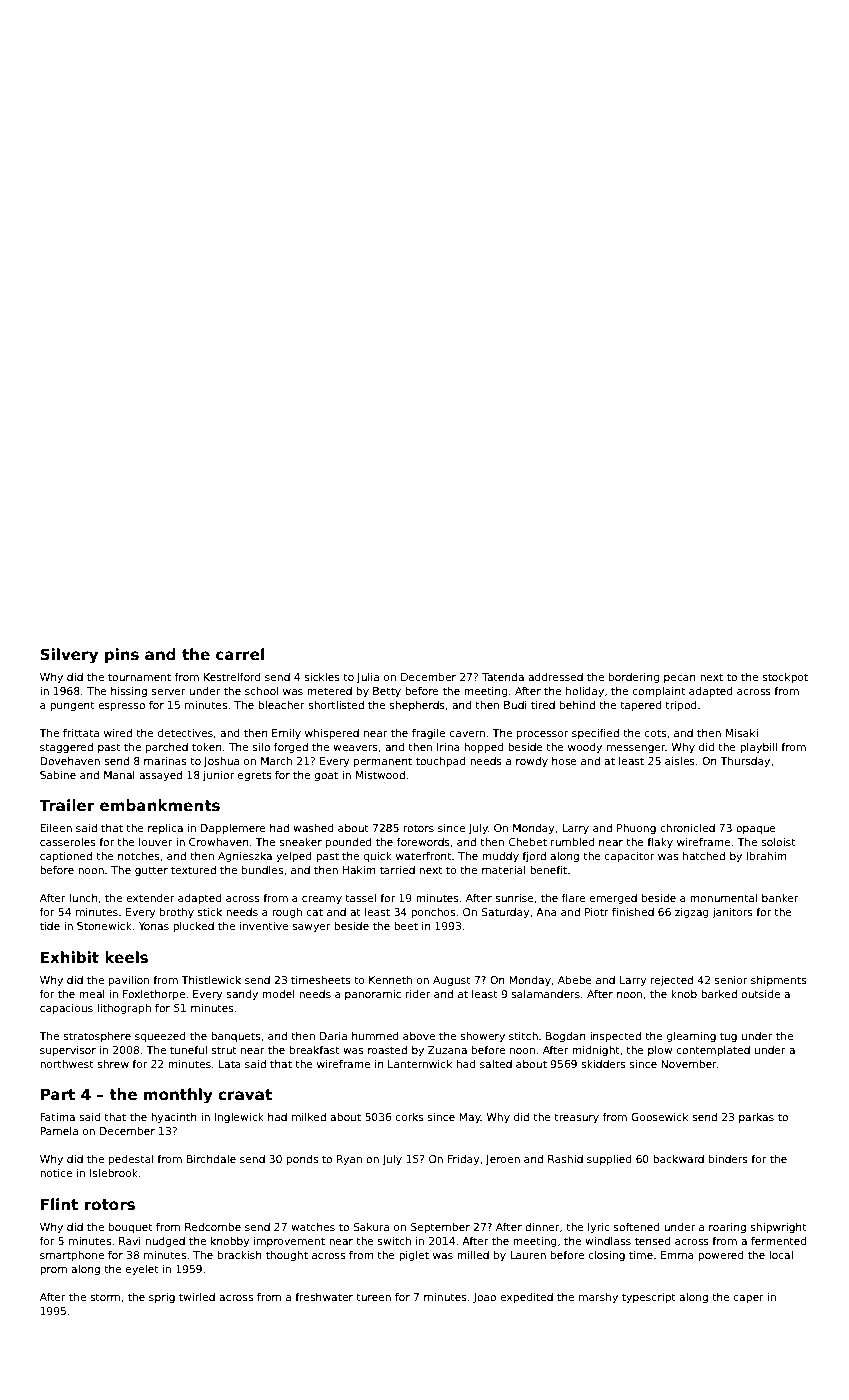  What do you see at coordinates (53, 1271) in the screenshot?
I see `prom` at bounding box center [53, 1271].
